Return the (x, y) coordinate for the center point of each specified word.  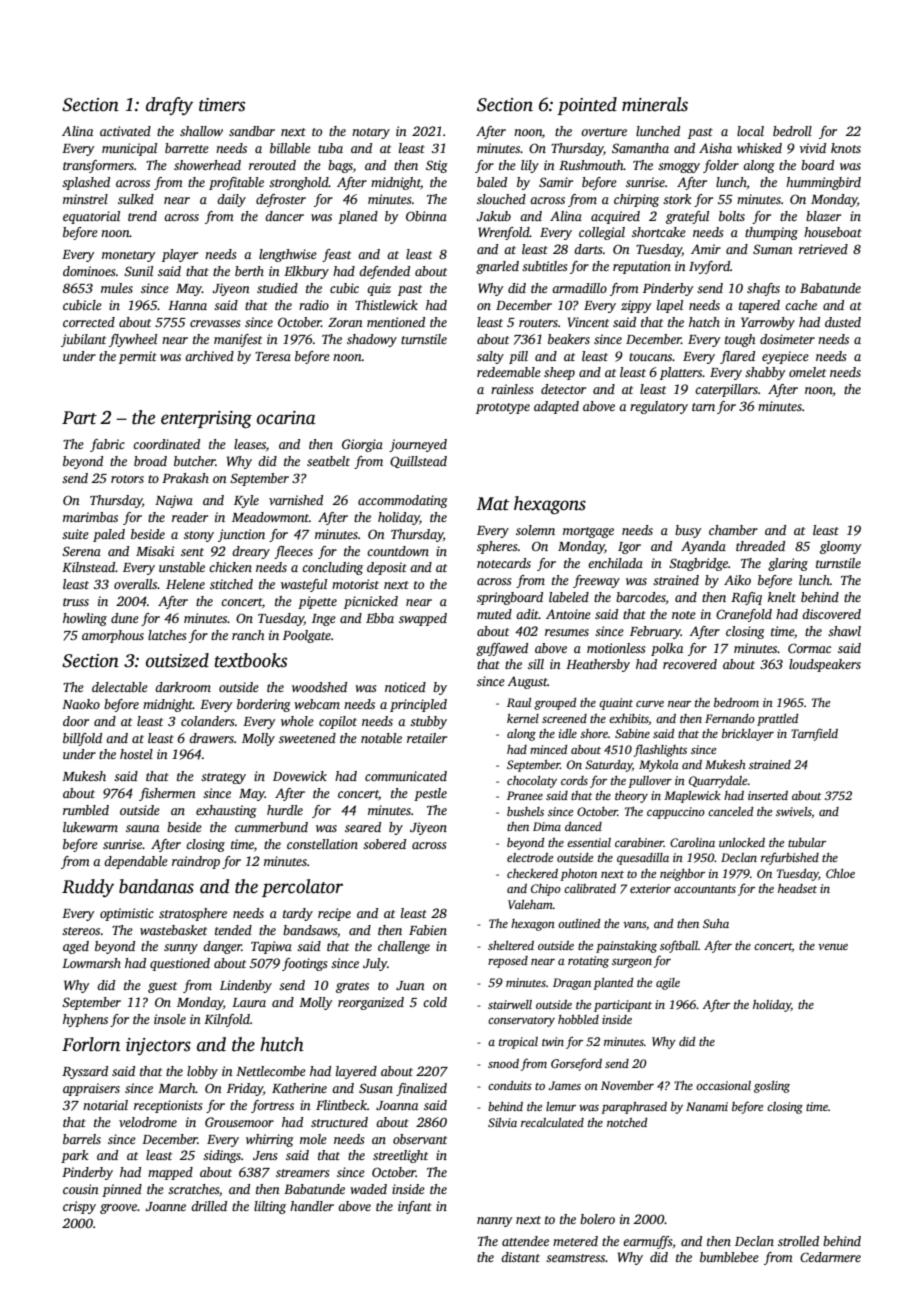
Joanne (165, 1206)
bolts (732, 216)
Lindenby (246, 986)
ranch (248, 635)
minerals (655, 104)
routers (538, 323)
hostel (136, 754)
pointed (587, 106)
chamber (733, 530)
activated (125, 131)
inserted (768, 795)
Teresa (273, 356)
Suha (716, 923)
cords (574, 780)
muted (494, 614)
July (375, 964)
